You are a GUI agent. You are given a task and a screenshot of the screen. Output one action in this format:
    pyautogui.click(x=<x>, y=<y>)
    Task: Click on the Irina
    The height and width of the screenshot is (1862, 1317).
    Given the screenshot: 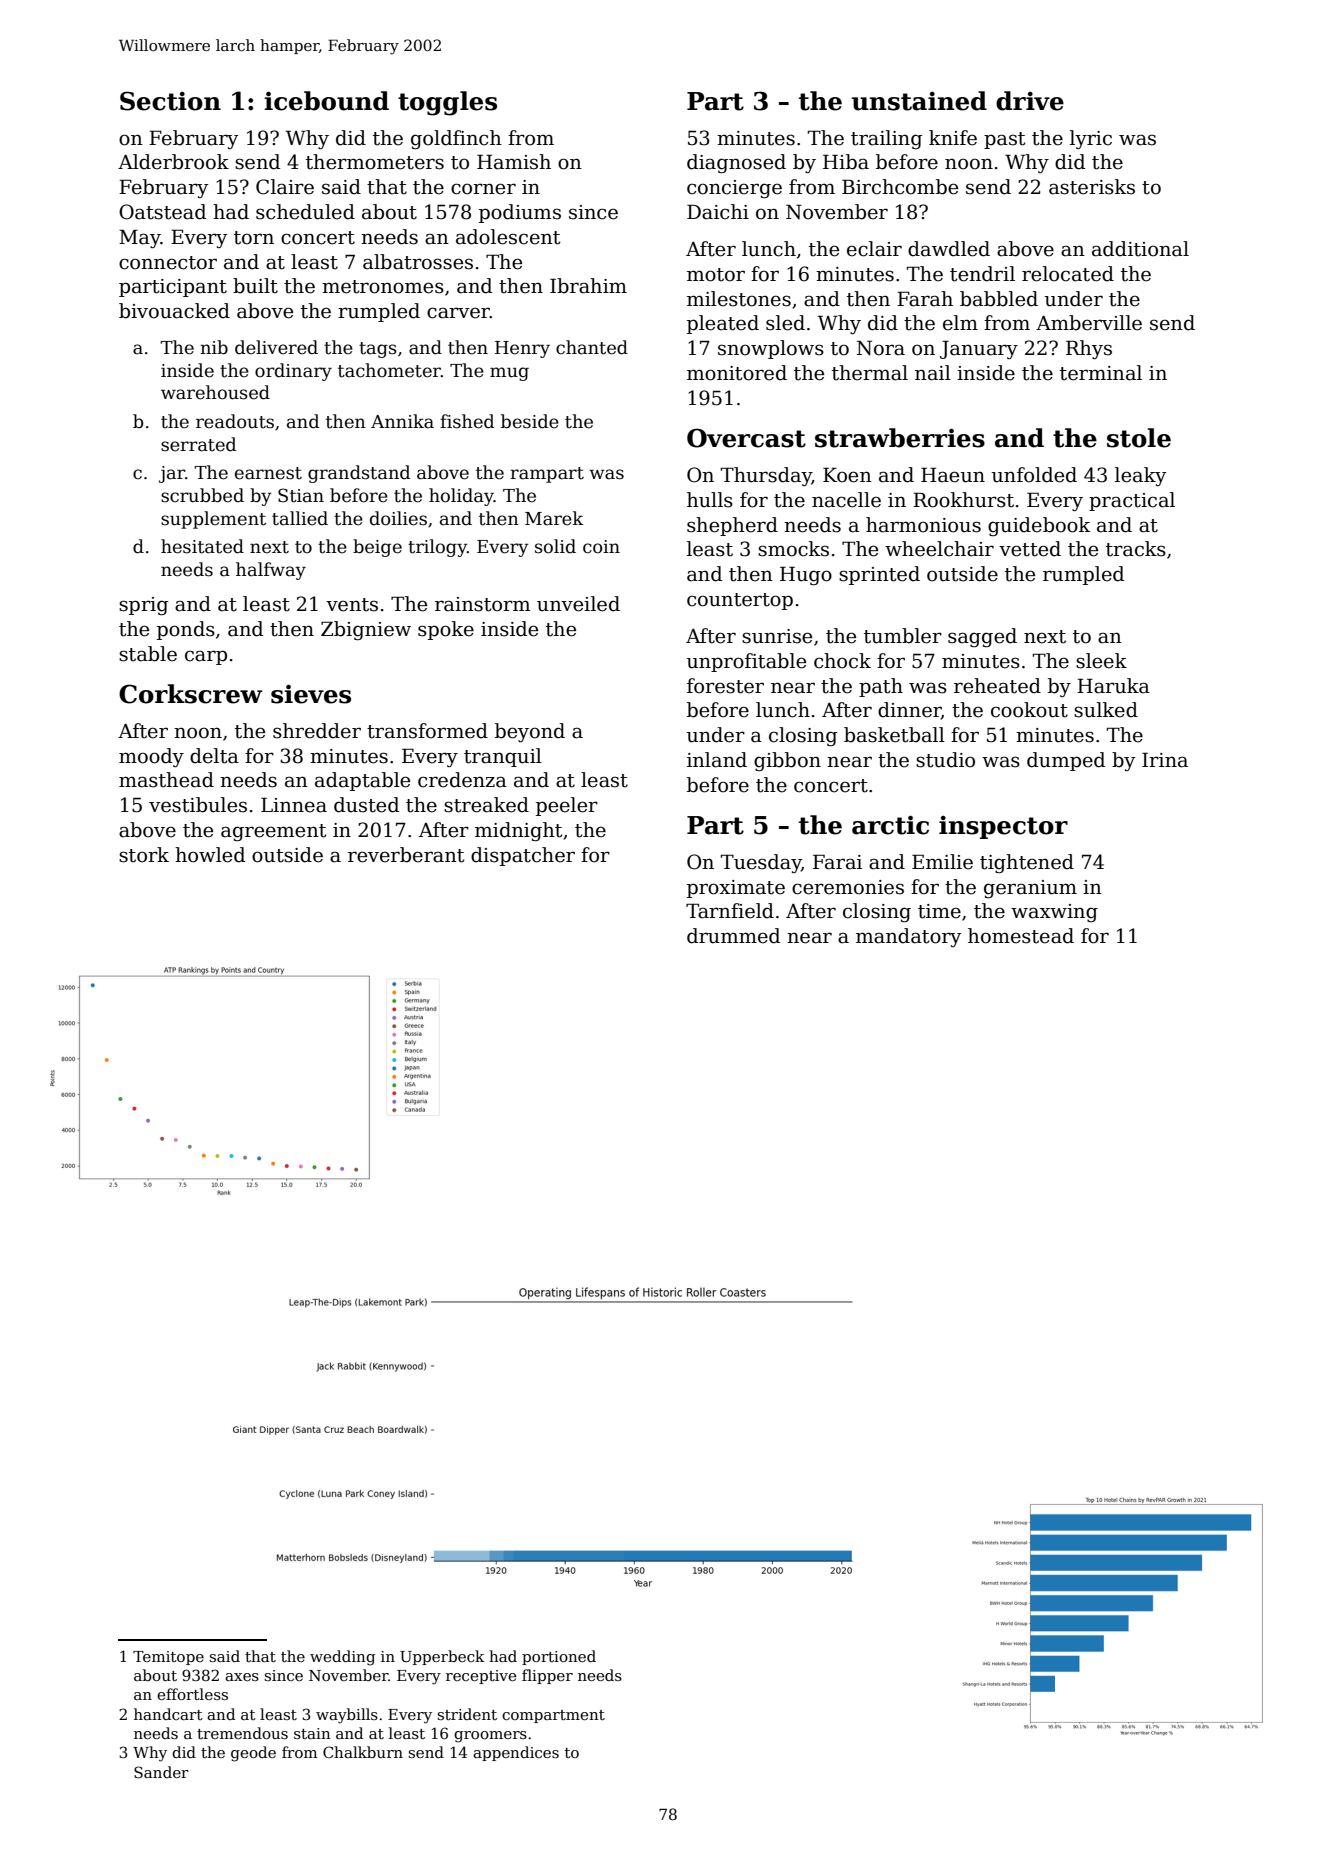 What is the action you would take?
    pyautogui.click(x=1165, y=760)
